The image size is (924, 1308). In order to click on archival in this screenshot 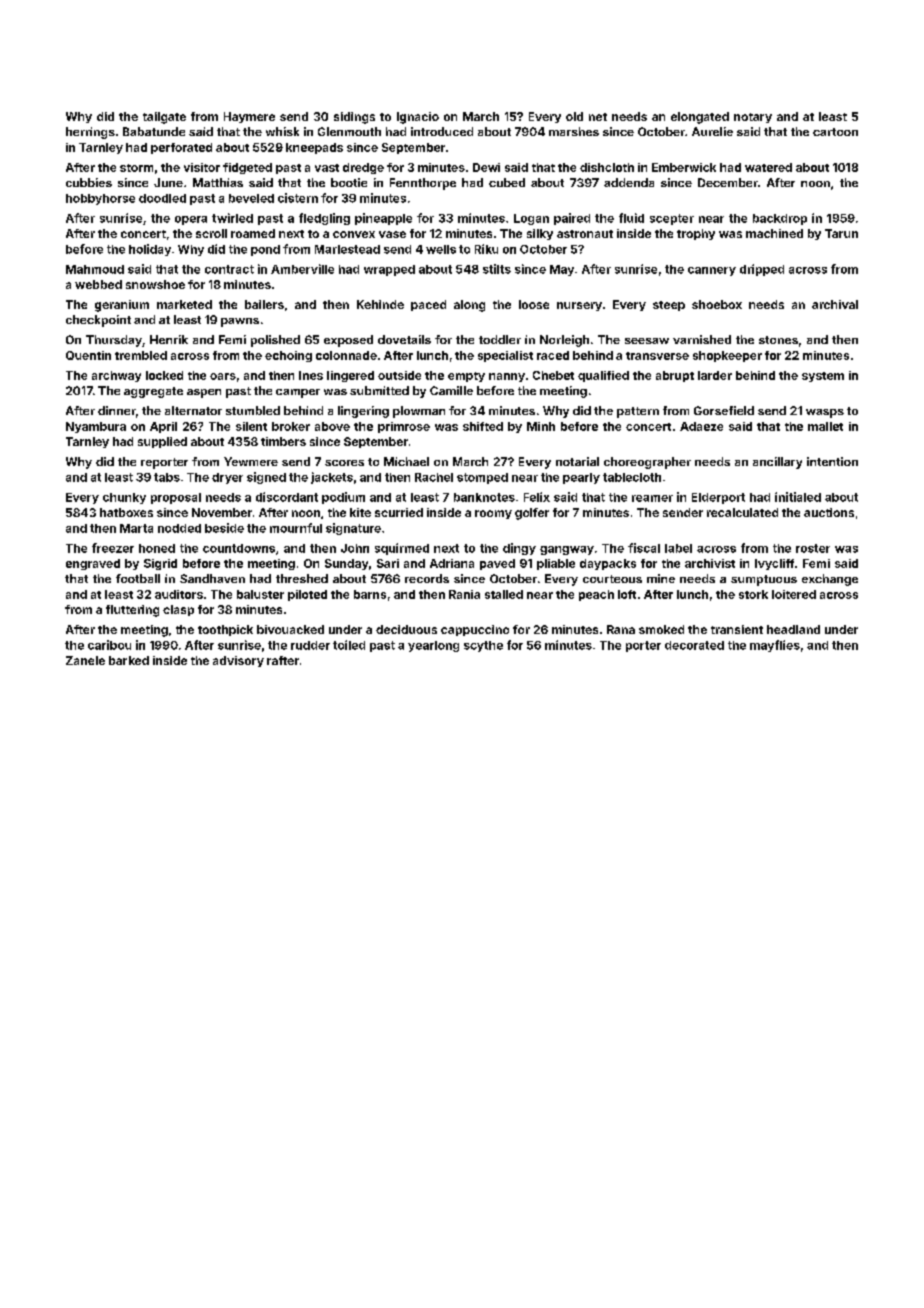, I will do `click(835, 304)`.
